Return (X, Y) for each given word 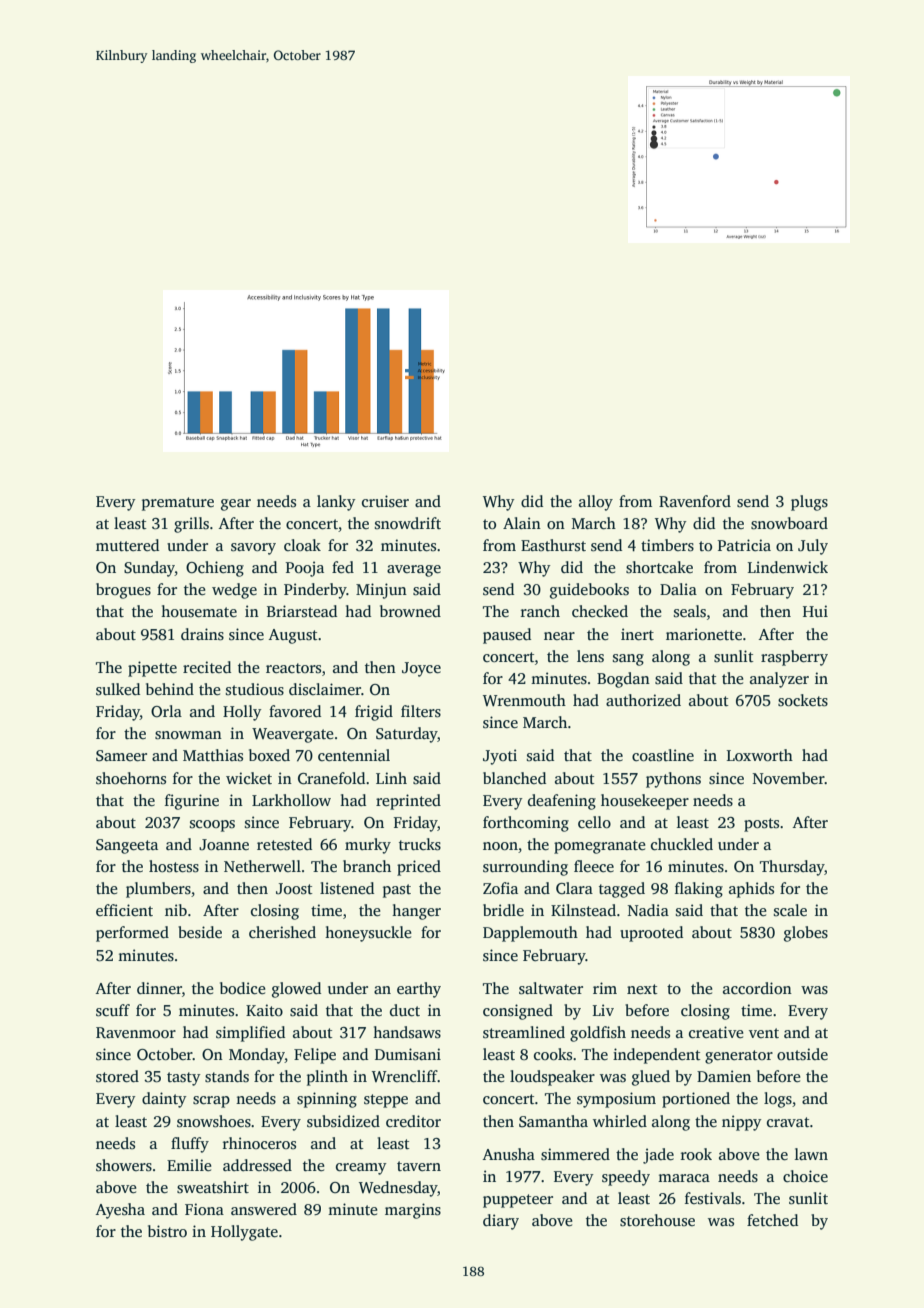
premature (178, 504)
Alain (522, 523)
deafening (562, 802)
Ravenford (695, 501)
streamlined (524, 1032)
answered (264, 1209)
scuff (113, 1010)
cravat (788, 1122)
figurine (192, 802)
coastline (663, 755)
